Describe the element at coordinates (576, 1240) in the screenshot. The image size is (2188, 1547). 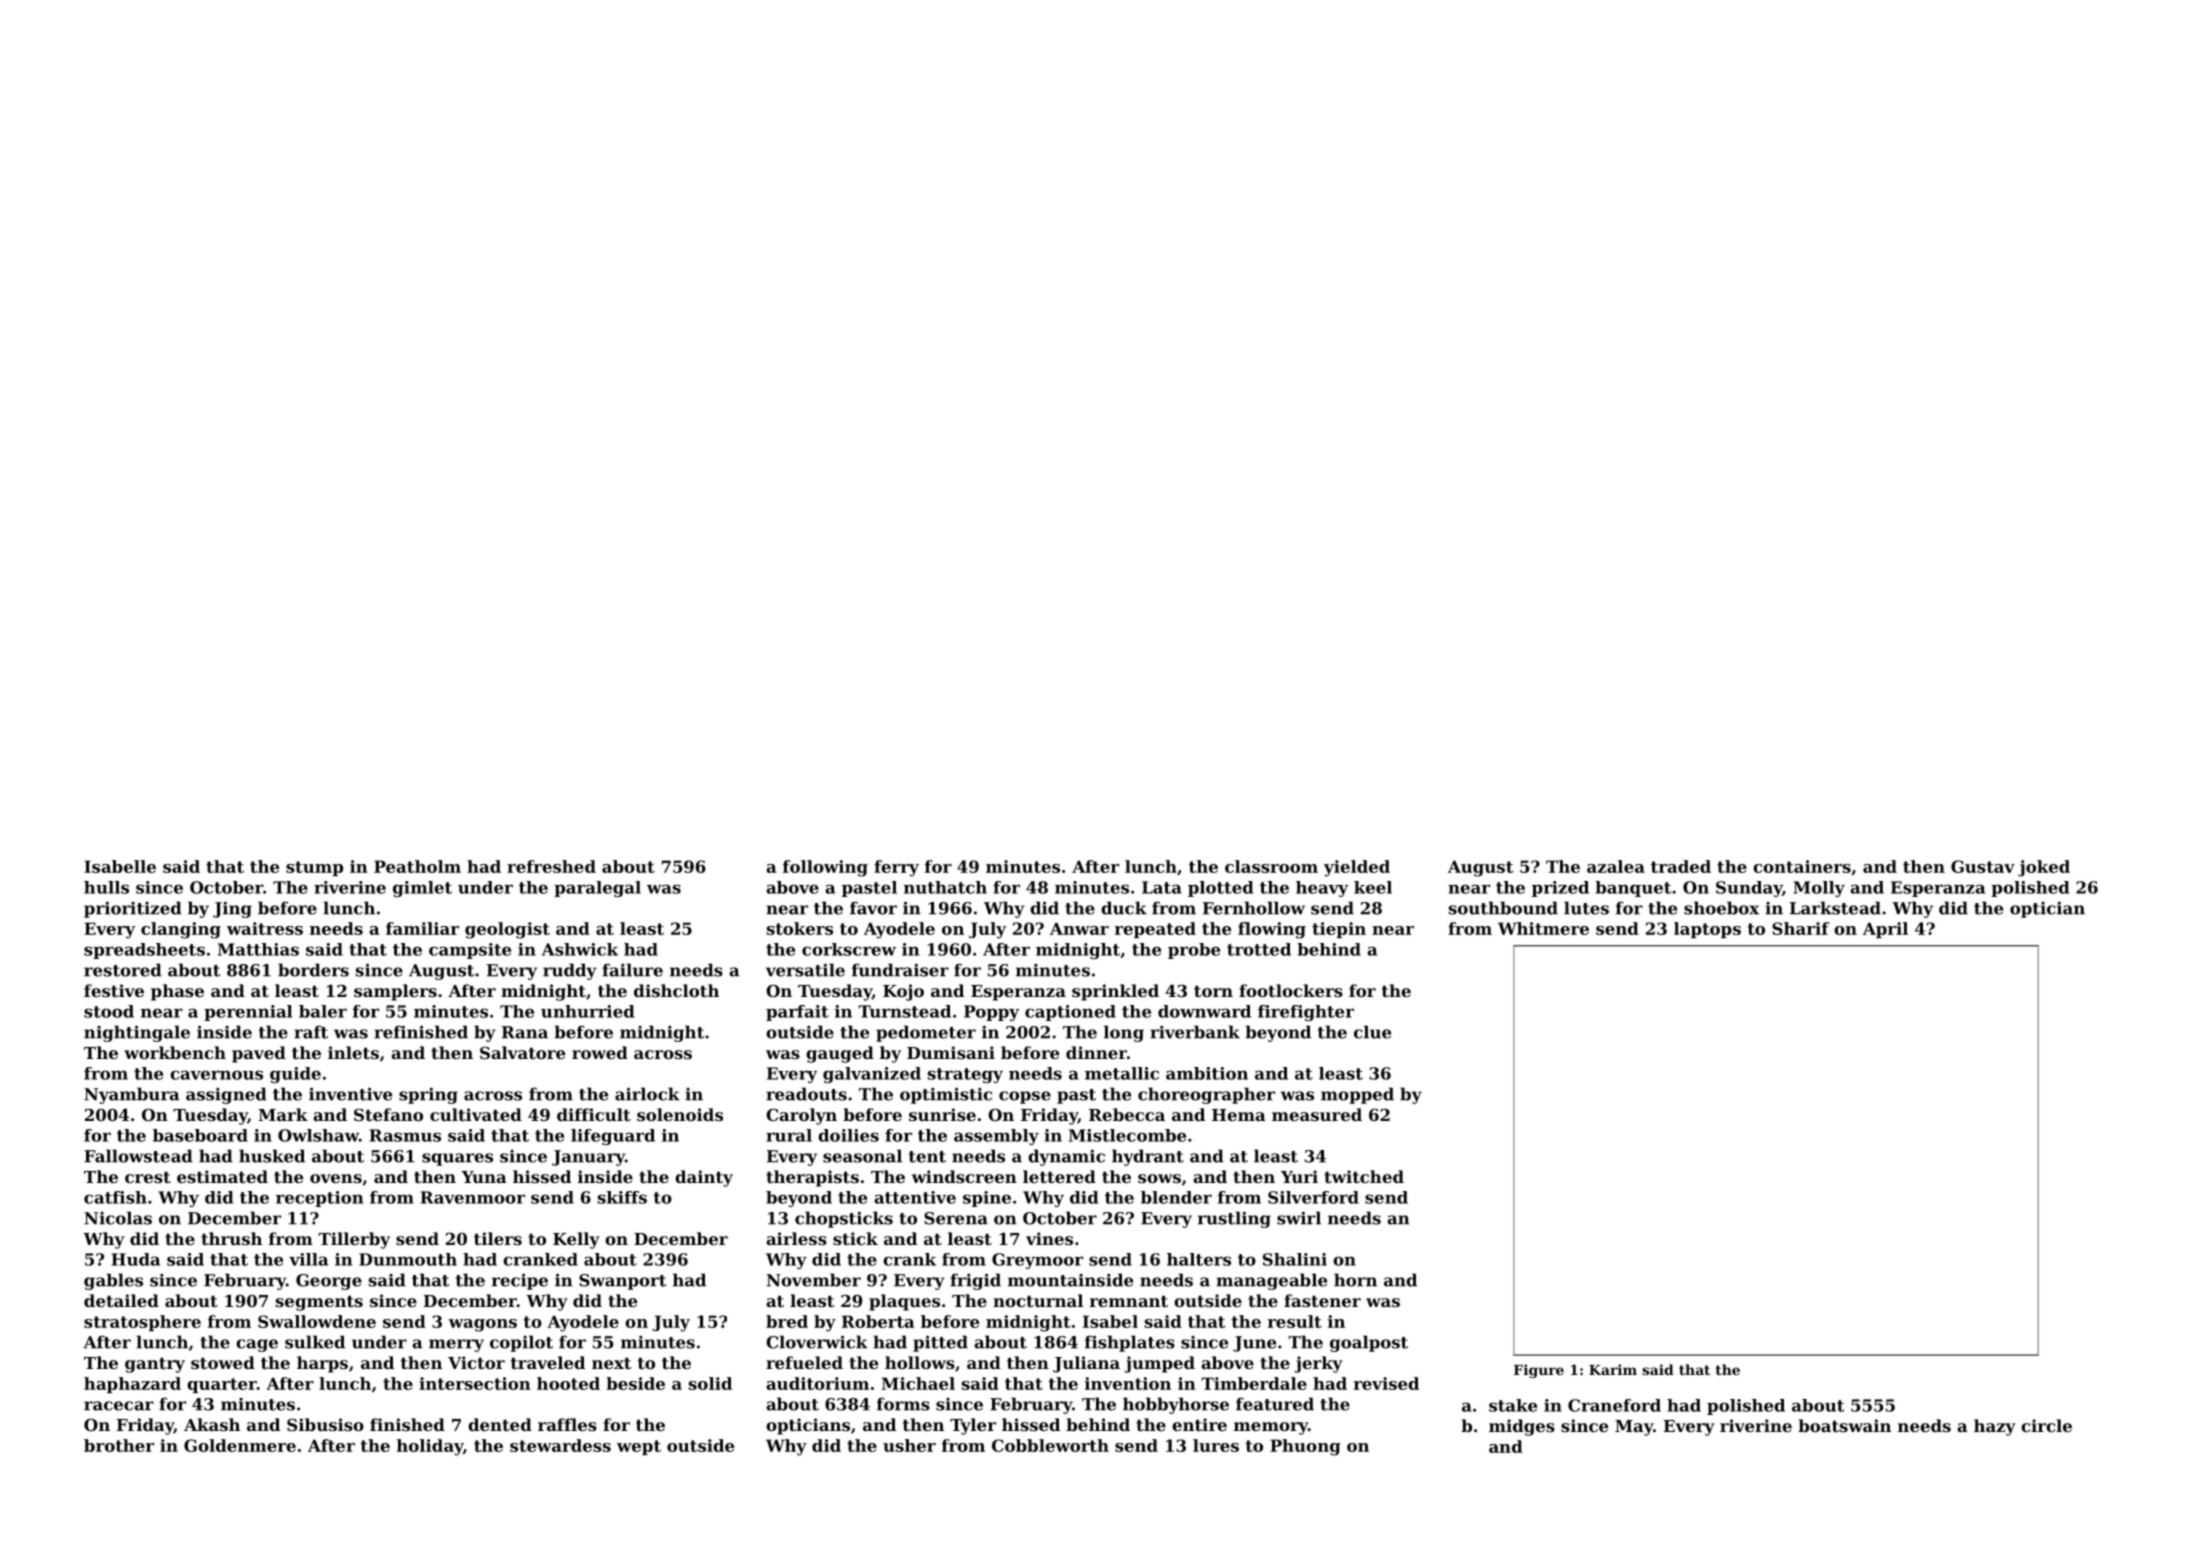
I see `Kelly` at that location.
